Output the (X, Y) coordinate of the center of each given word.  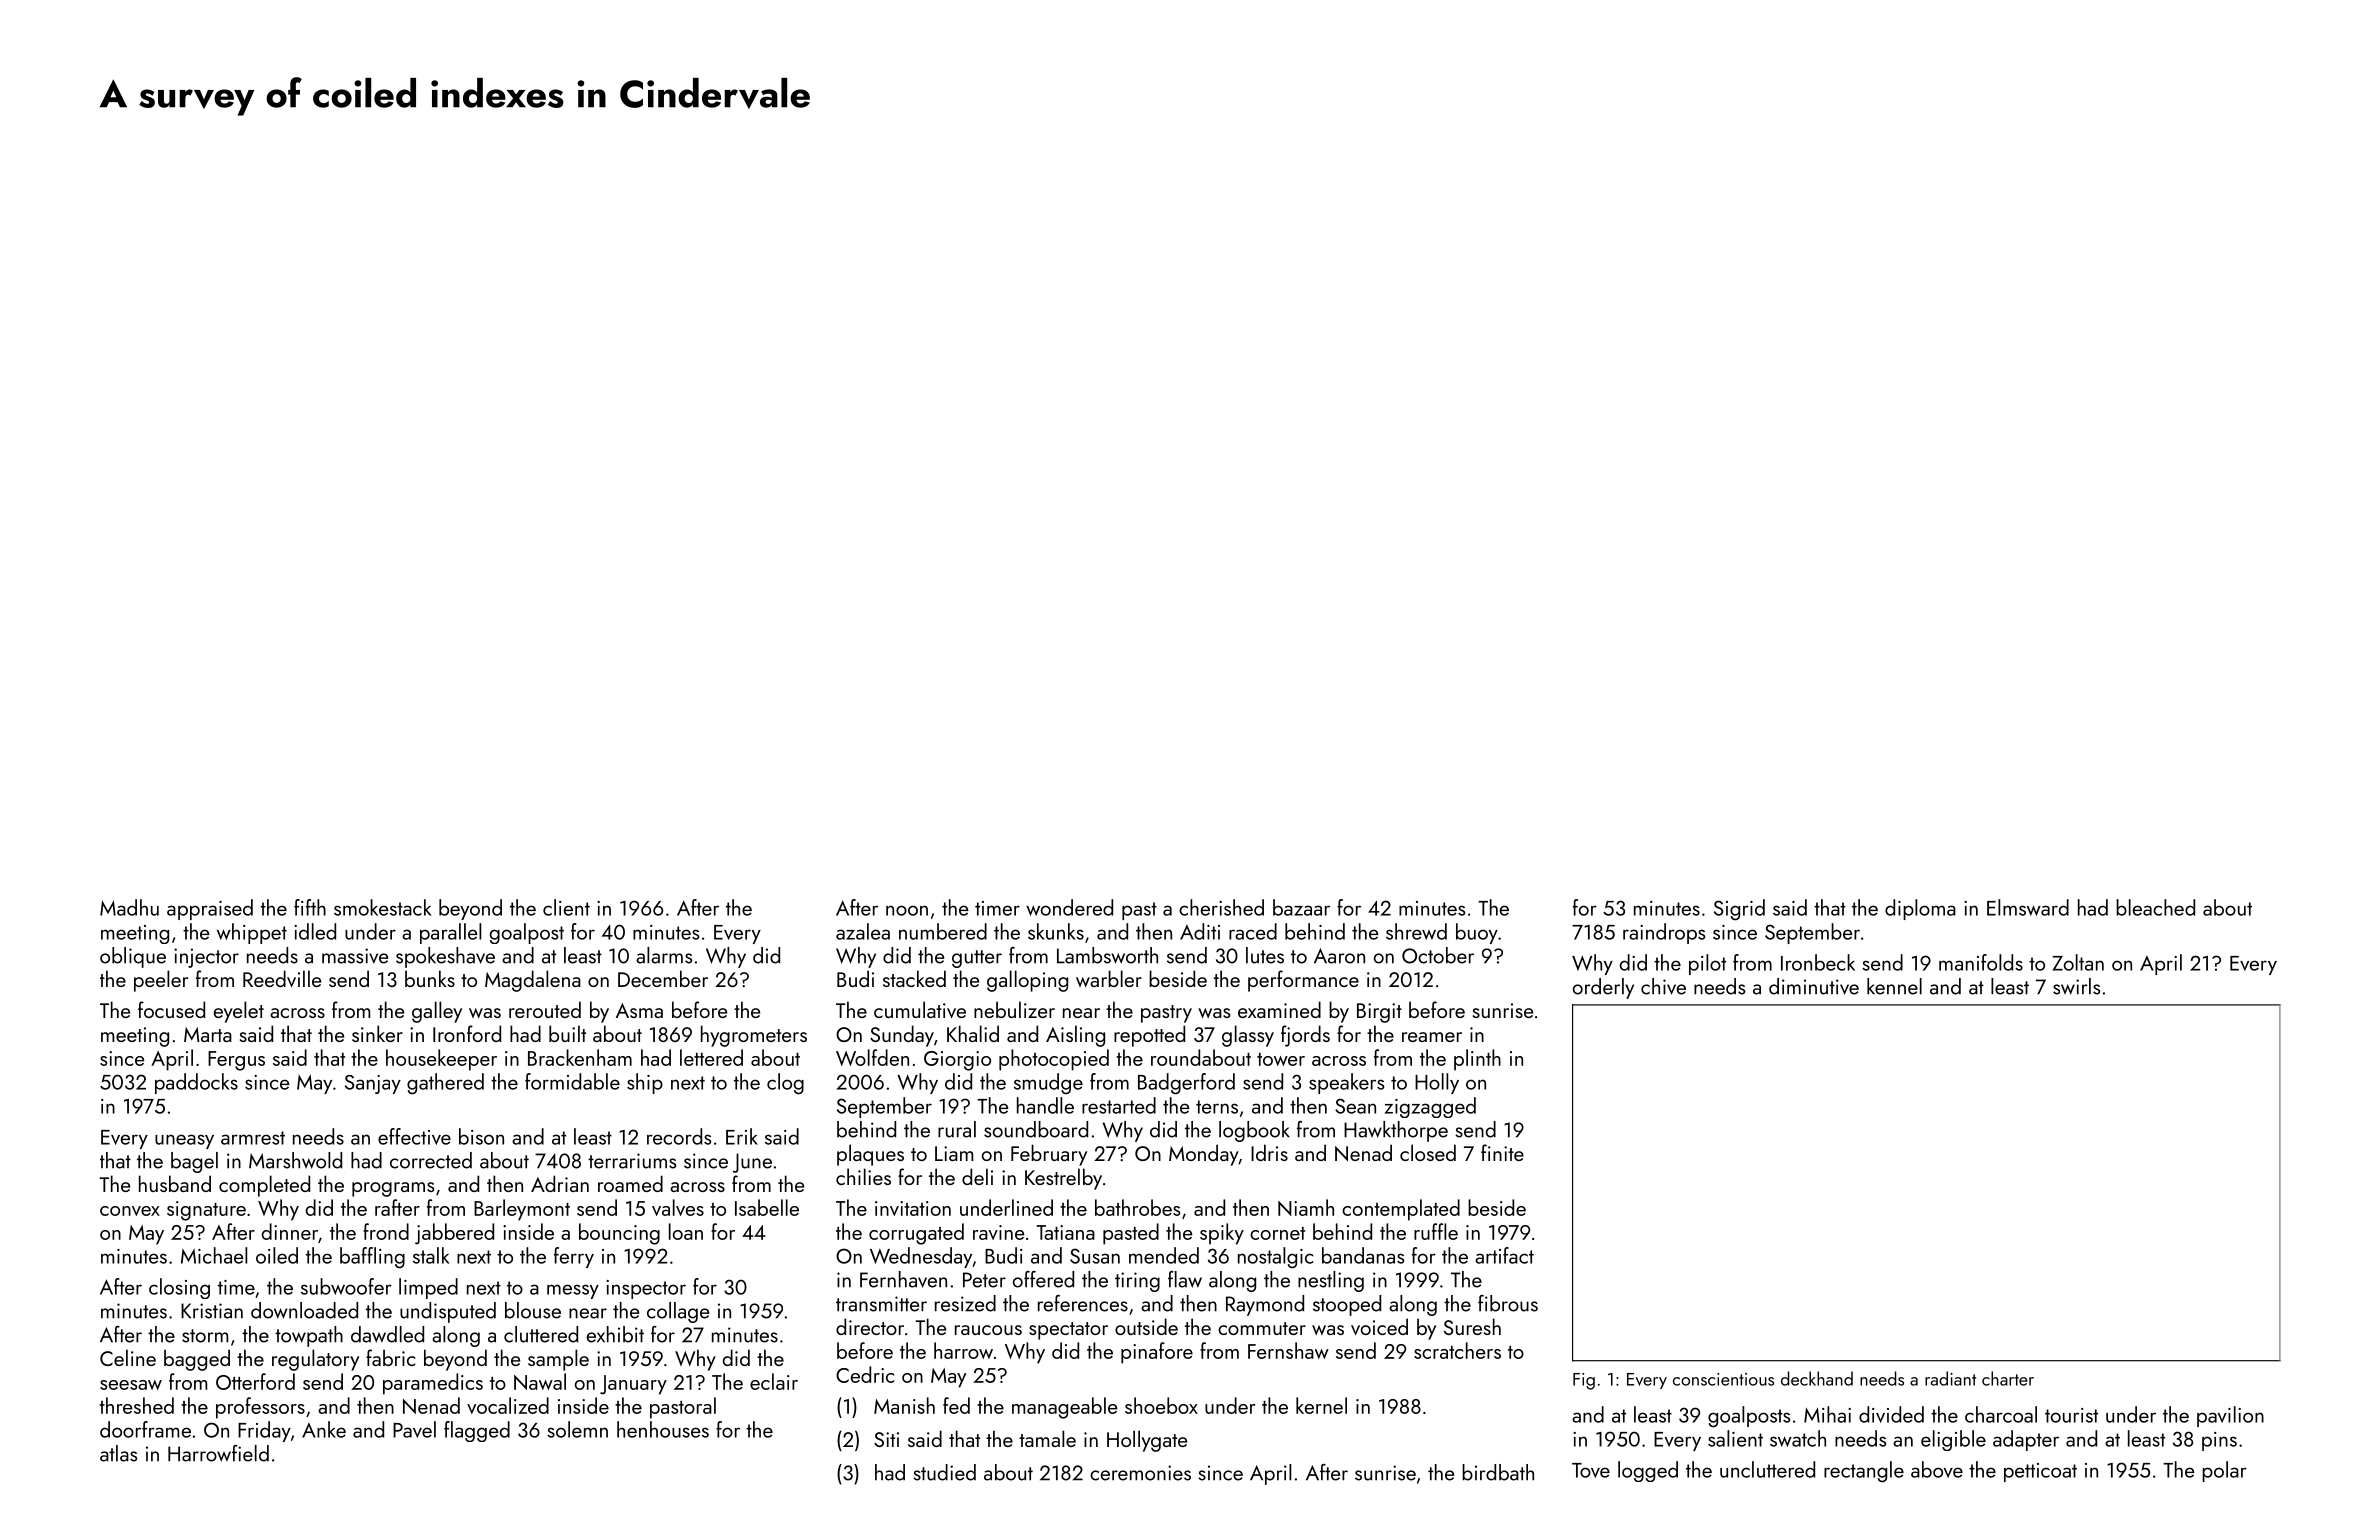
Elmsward (2028, 907)
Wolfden (872, 1057)
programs (393, 1189)
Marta (208, 1034)
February (1049, 1155)
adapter (2026, 1440)
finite (1502, 1152)
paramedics (433, 1384)
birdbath (1498, 1472)
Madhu (129, 907)
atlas (119, 1453)
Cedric (865, 1374)
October (1438, 955)
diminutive (1814, 986)
